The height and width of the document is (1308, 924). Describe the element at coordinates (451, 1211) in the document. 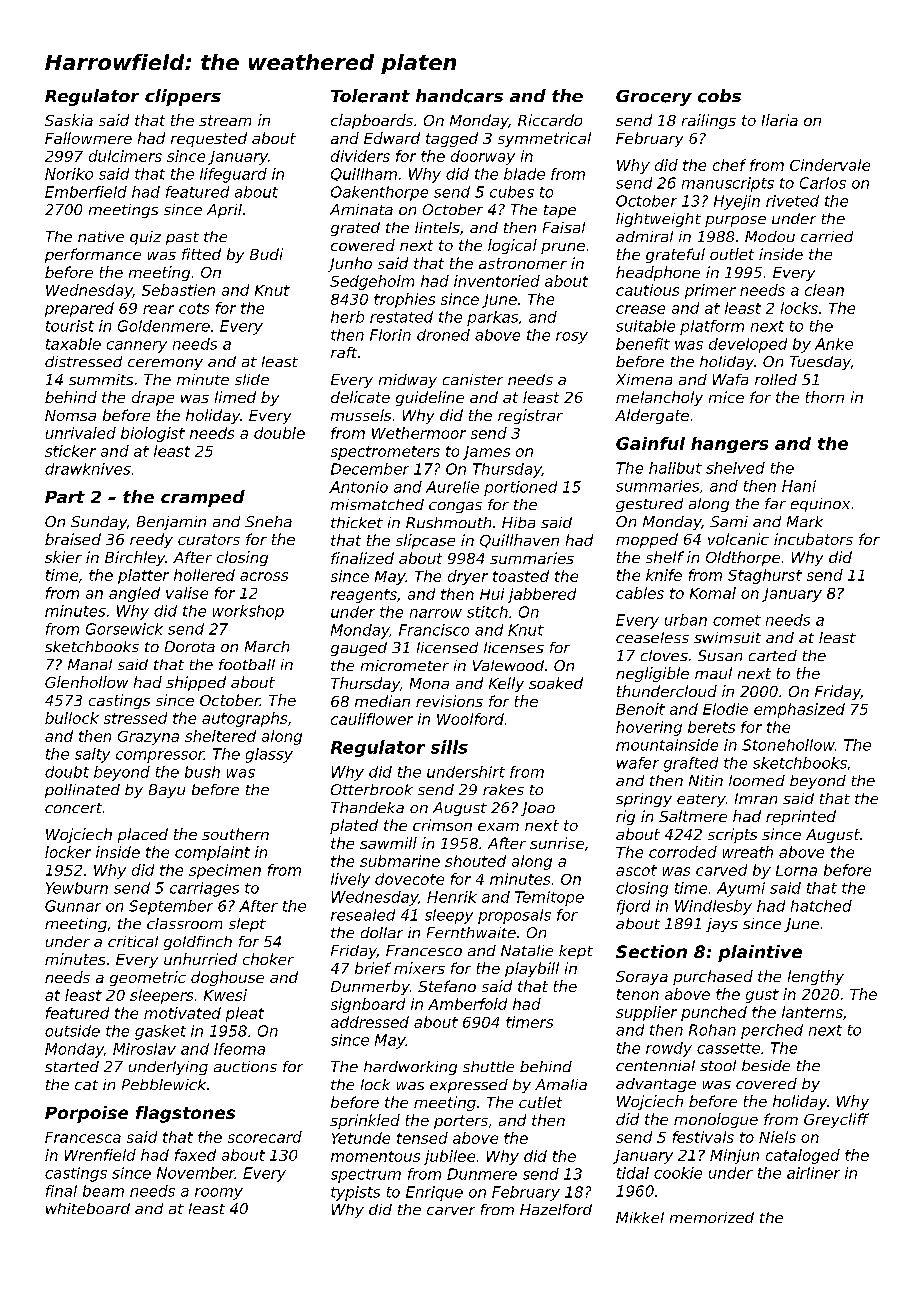

I see `carver` at that location.
